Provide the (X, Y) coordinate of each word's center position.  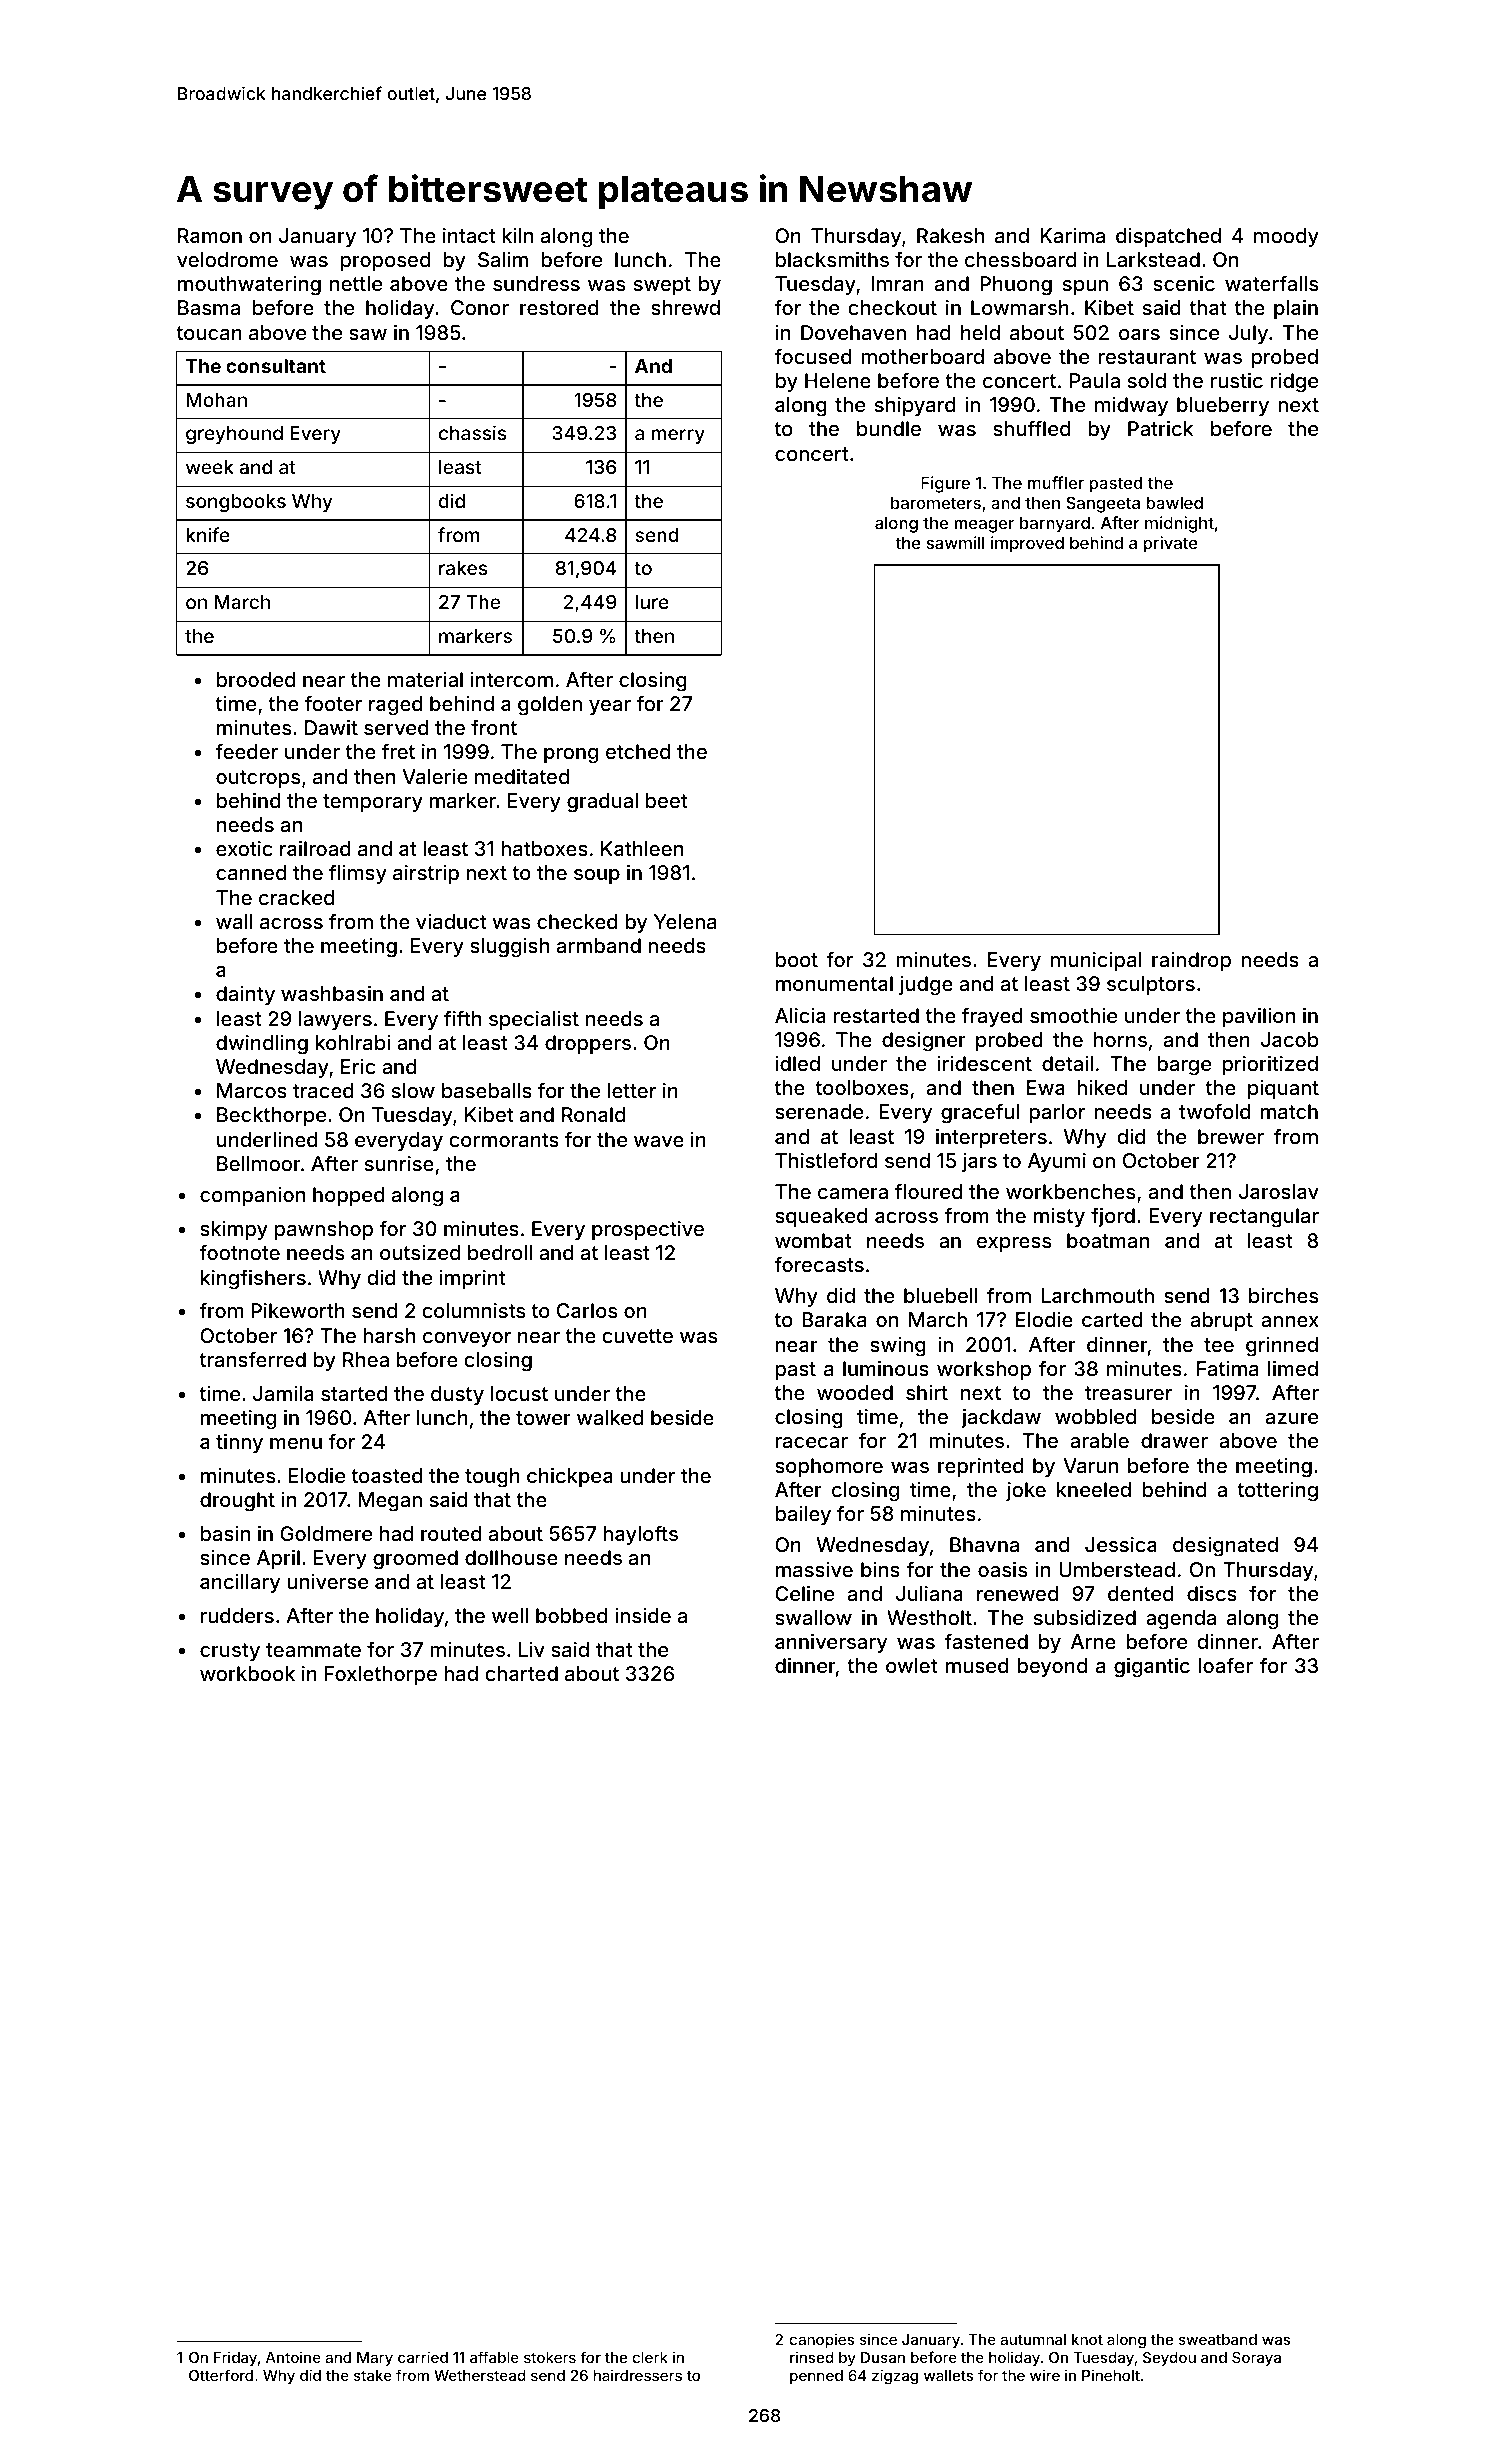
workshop (984, 1370)
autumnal (1033, 2339)
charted (521, 1673)
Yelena (685, 921)
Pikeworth (298, 1310)
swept (662, 286)
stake (373, 2375)
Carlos (587, 1310)
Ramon (210, 235)
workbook (247, 1673)
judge (926, 986)
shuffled (1031, 428)
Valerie (435, 776)
